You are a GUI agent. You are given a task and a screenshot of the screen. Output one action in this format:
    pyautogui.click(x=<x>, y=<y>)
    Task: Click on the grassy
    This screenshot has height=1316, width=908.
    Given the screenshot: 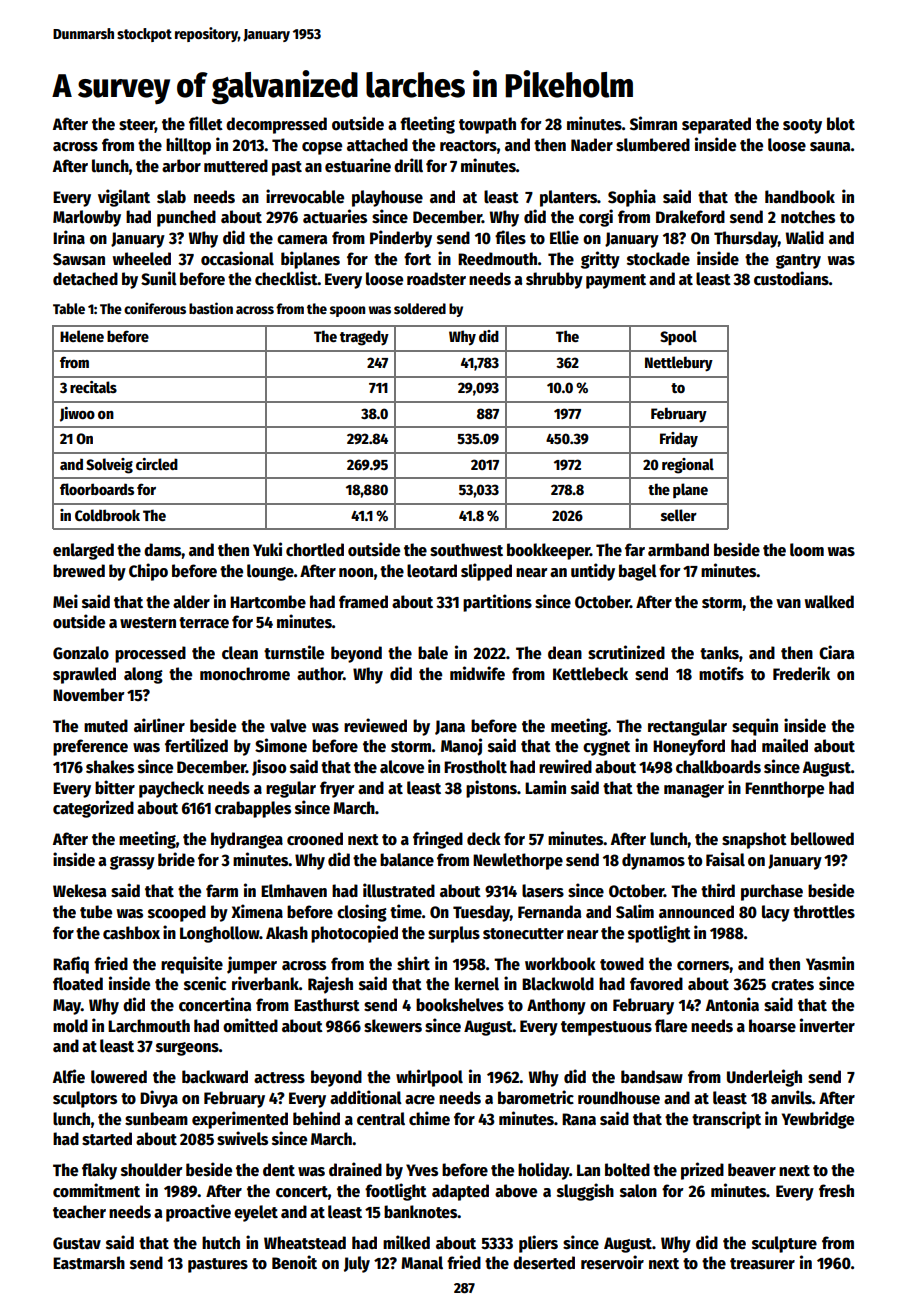 What is the action you would take?
    pyautogui.click(x=132, y=863)
